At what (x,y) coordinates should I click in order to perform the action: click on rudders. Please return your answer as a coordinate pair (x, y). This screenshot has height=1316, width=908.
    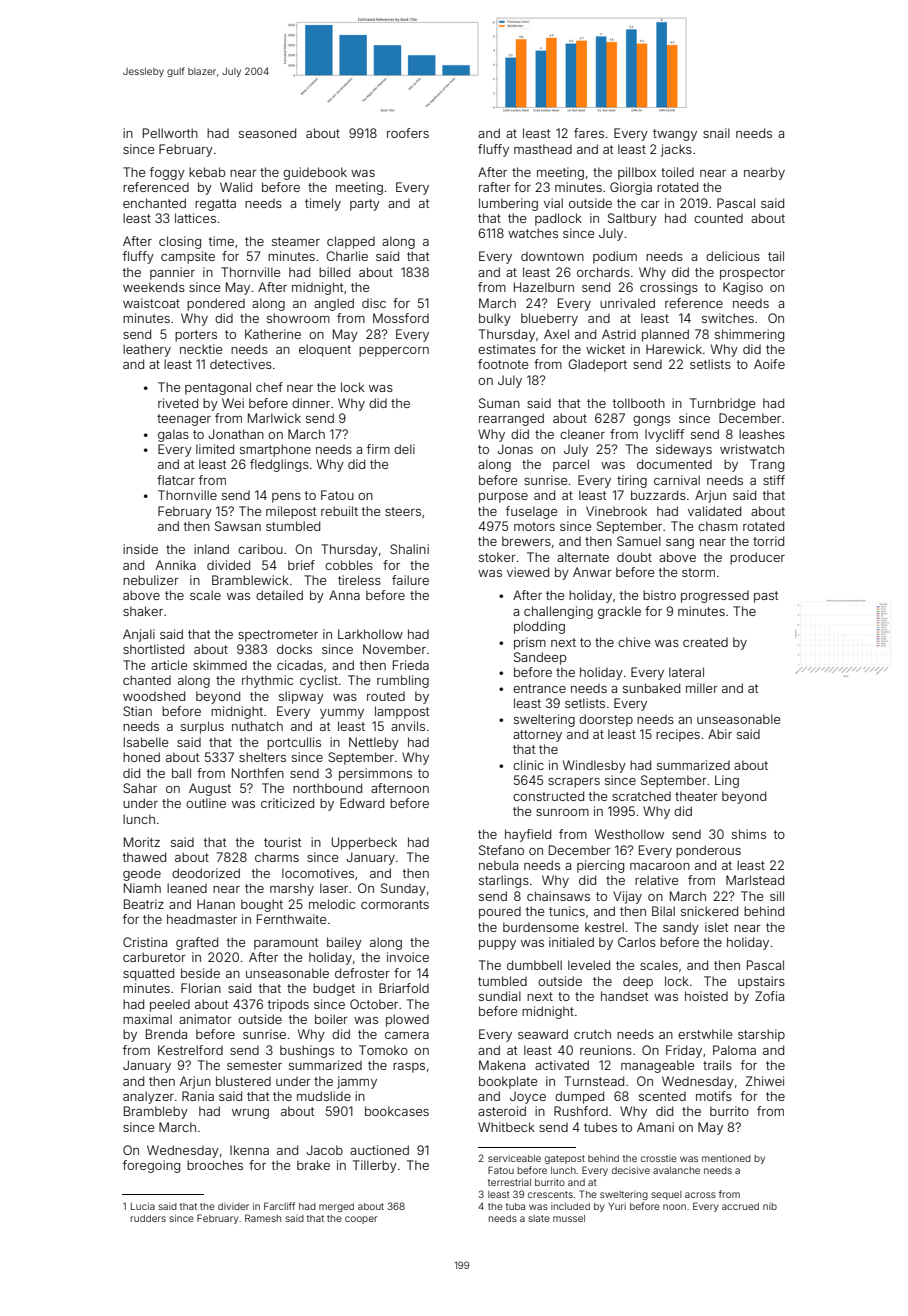
    Looking at the image, I should click on (148, 1218).
